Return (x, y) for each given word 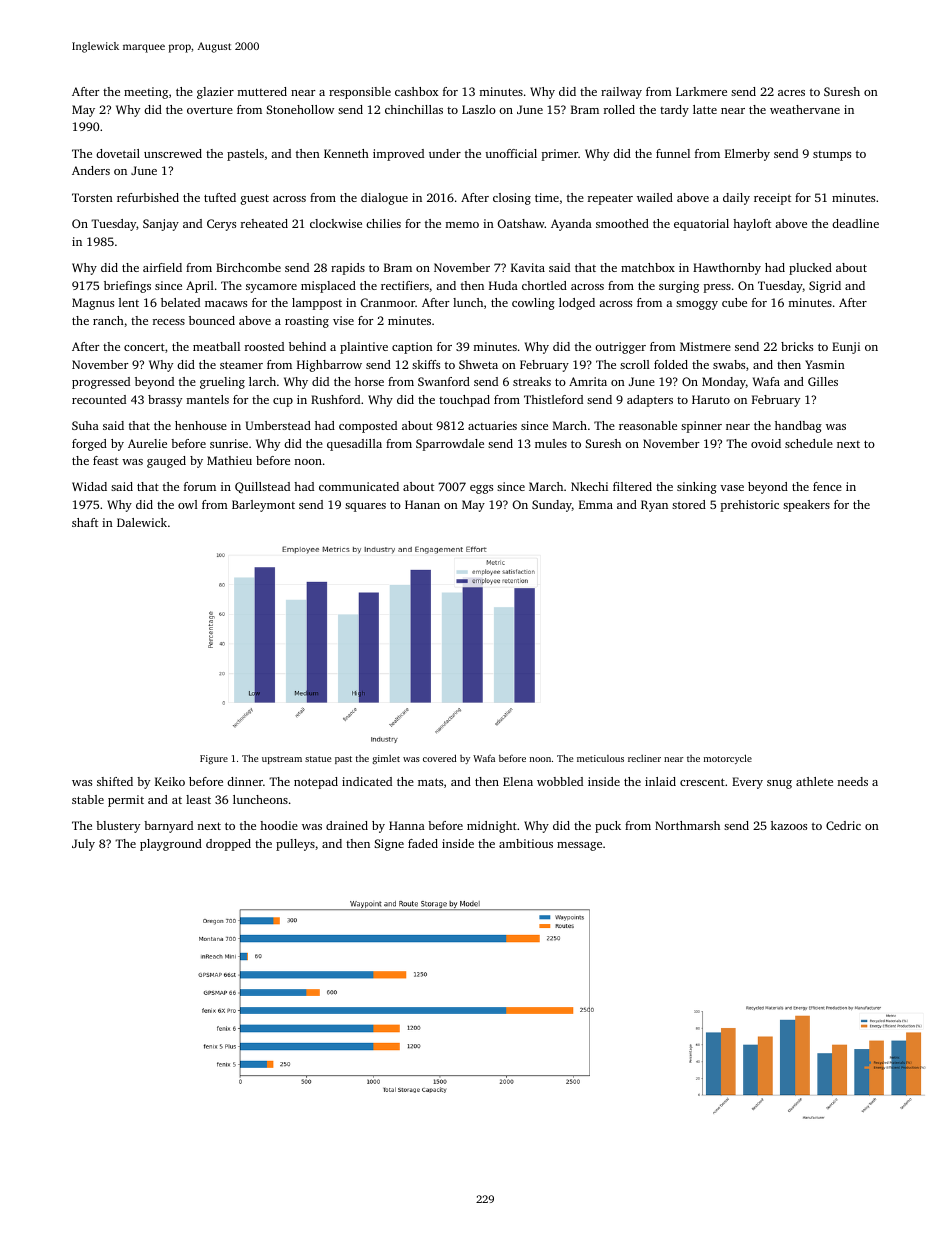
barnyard (168, 827)
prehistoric (750, 506)
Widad (89, 486)
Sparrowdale (450, 445)
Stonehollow (300, 109)
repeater (610, 199)
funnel (673, 153)
